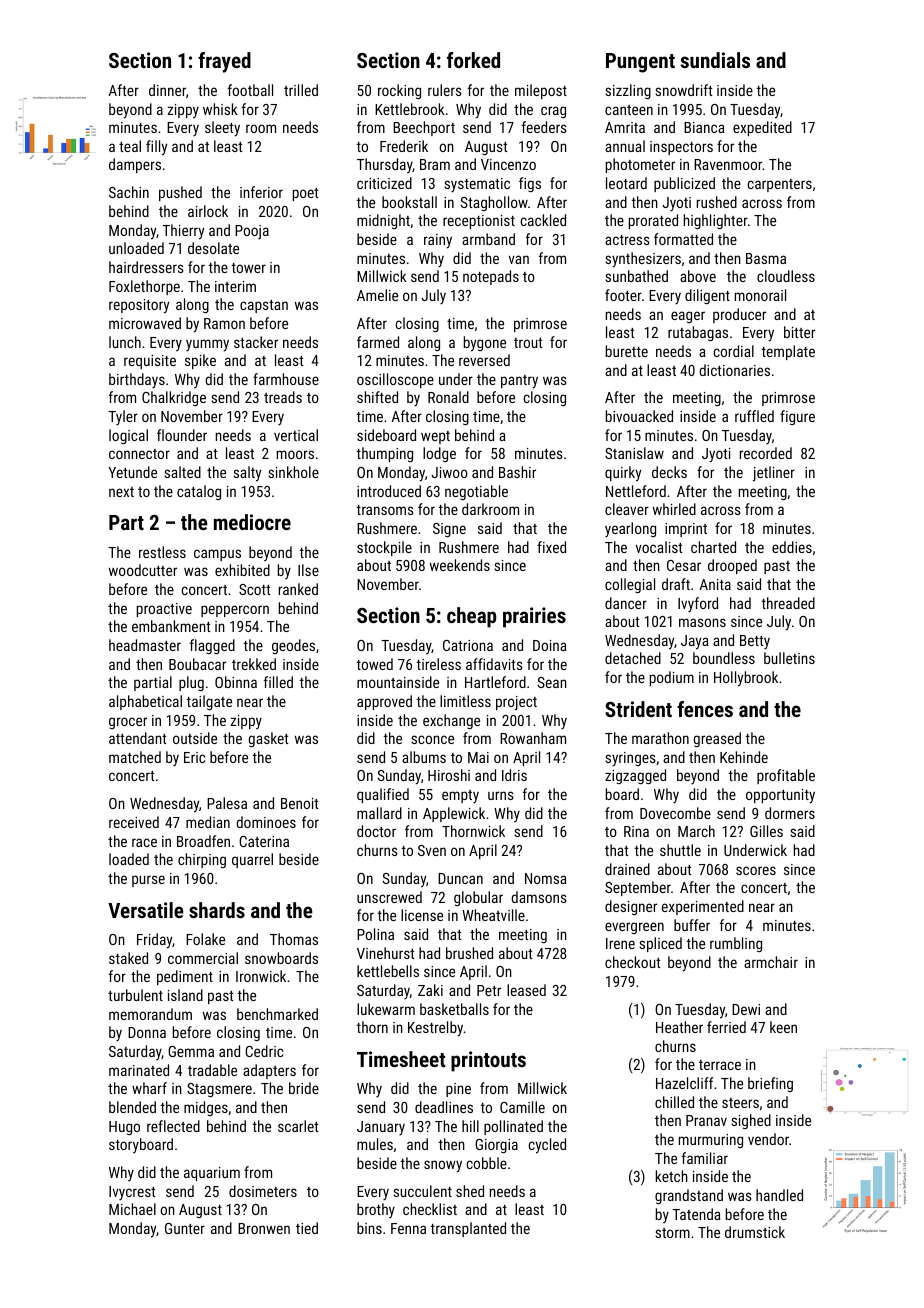 The width and height of the screenshot is (924, 1308). Describe the element at coordinates (684, 90) in the screenshot. I see `snowdrift` at that location.
